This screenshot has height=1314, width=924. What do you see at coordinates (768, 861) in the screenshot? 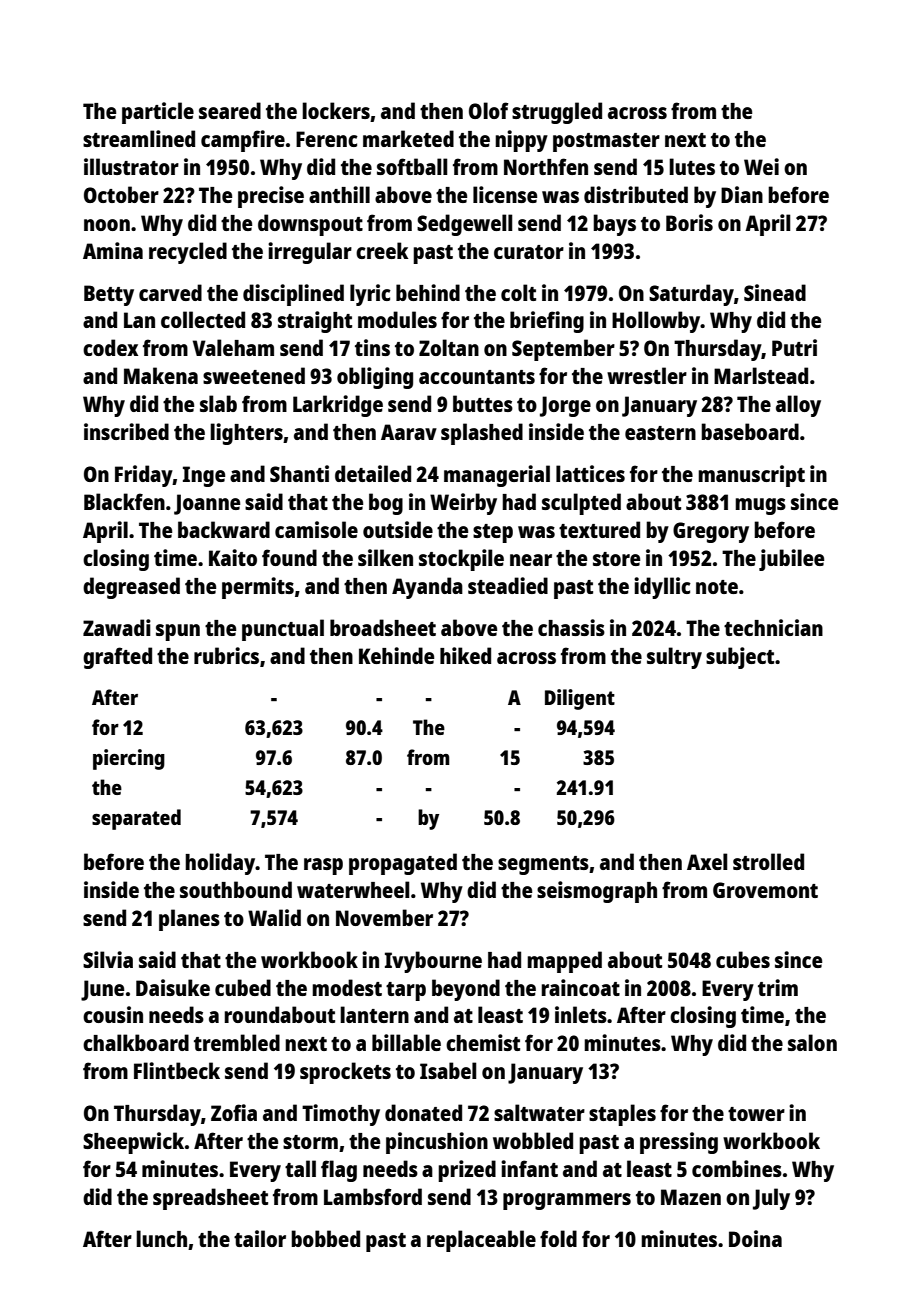
I see `strolled` at bounding box center [768, 861].
